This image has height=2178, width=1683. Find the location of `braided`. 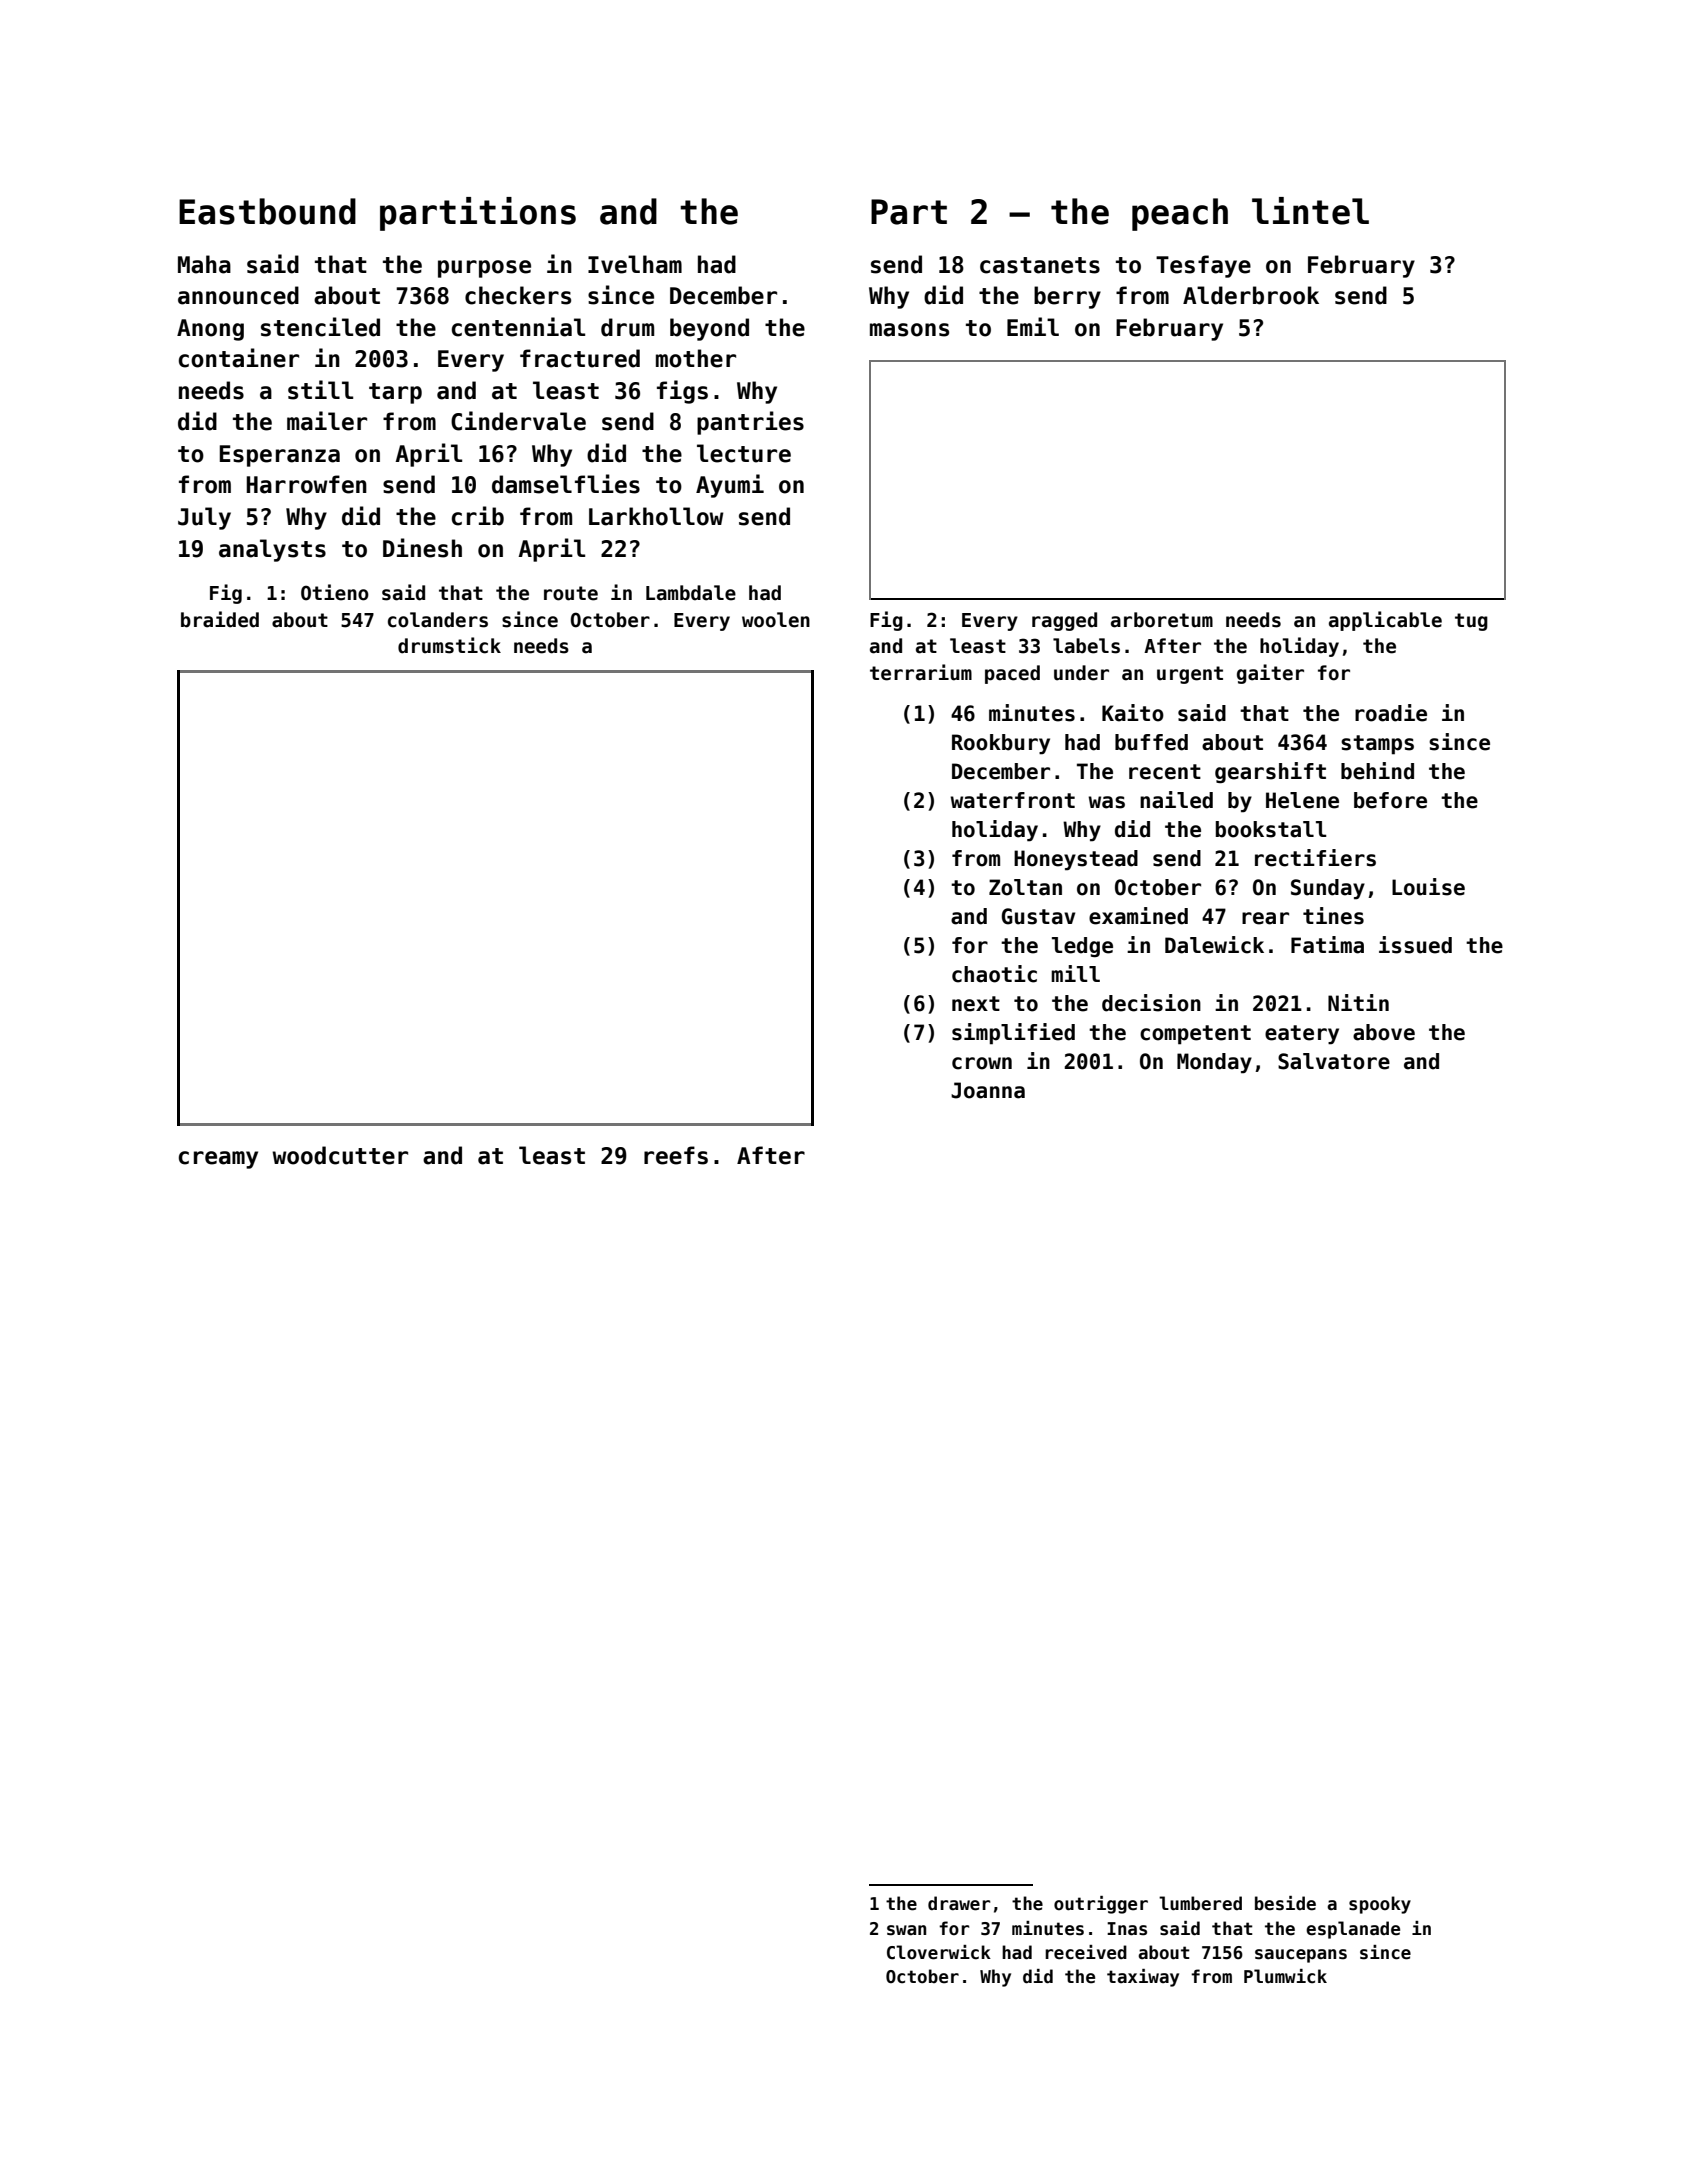

braided is located at coordinates (220, 619).
